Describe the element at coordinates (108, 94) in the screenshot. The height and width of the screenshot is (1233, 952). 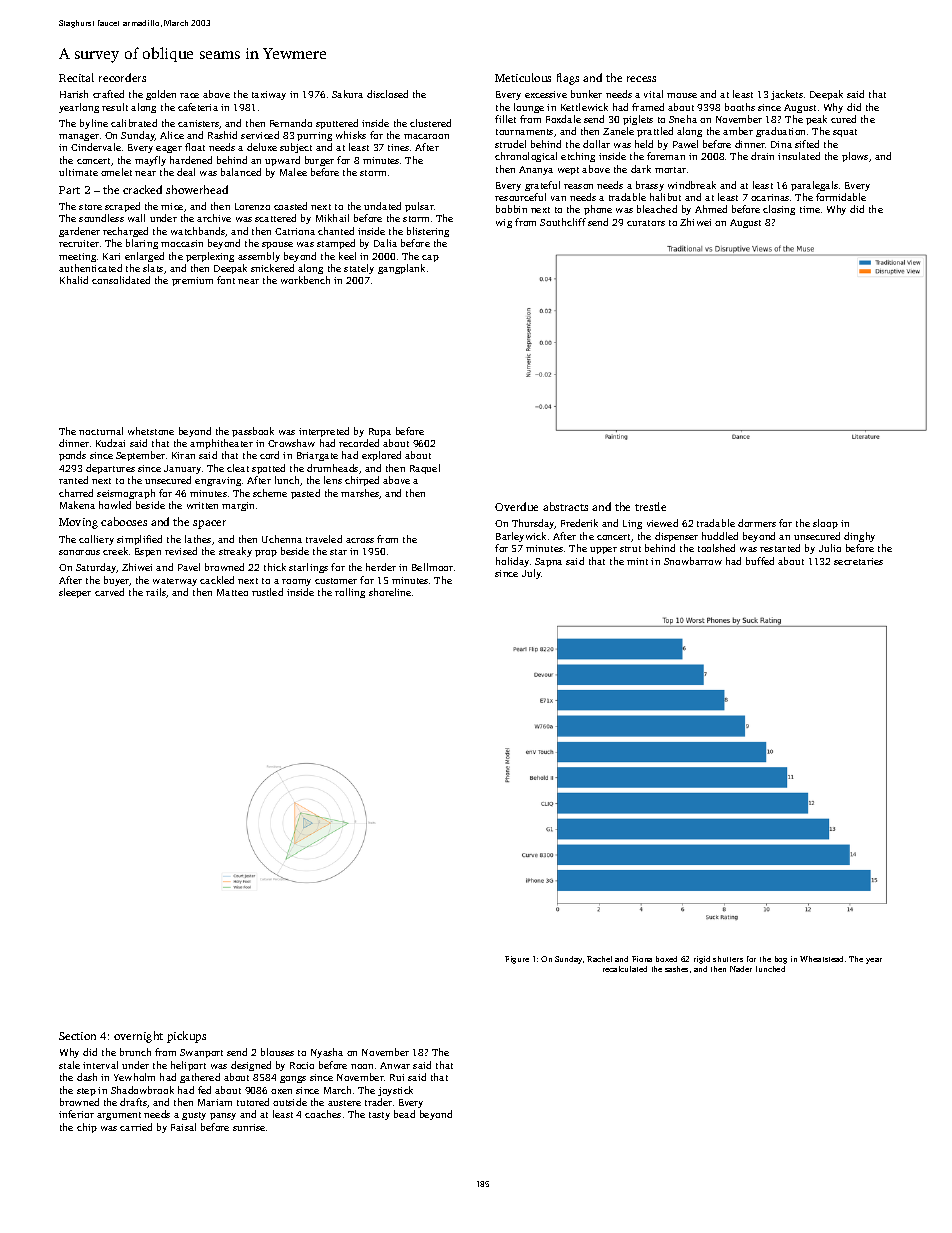
I see `crafted` at that location.
